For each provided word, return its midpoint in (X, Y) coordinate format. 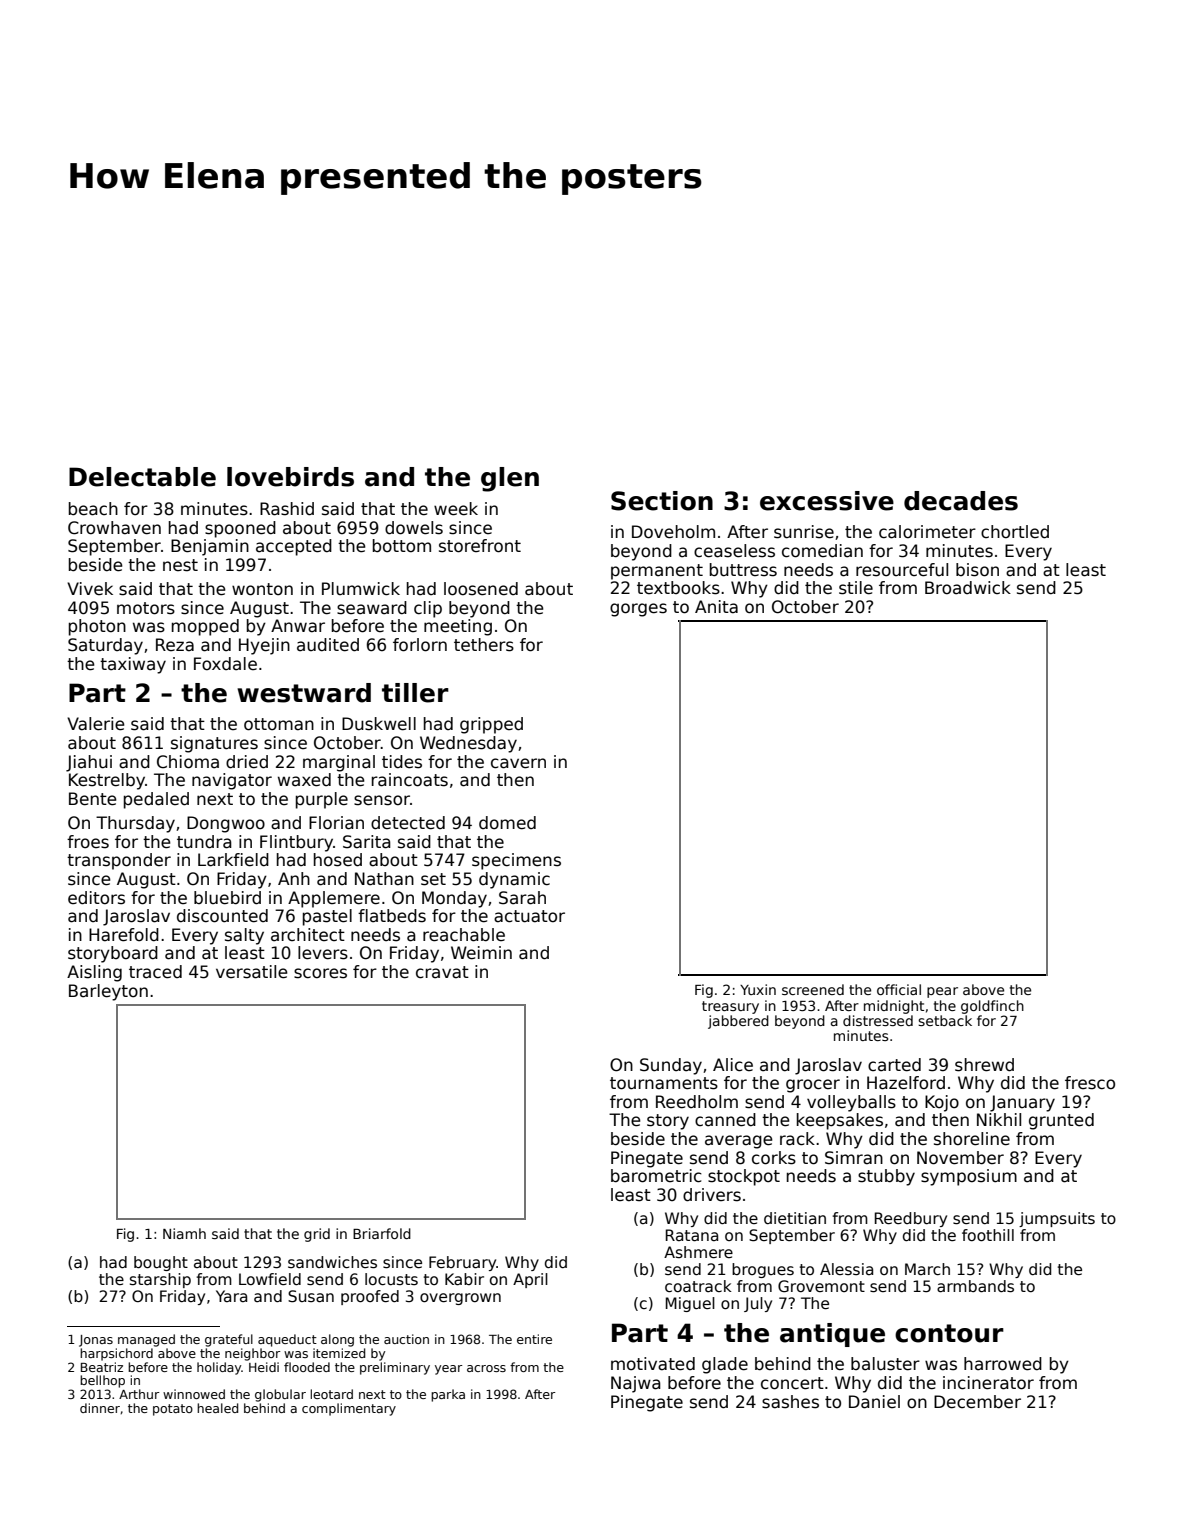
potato (173, 1410)
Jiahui (89, 763)
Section (662, 501)
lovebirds (290, 477)
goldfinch (992, 1007)
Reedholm (697, 1102)
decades (961, 501)
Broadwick (968, 588)
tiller (415, 693)
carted (894, 1065)
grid (317, 1235)
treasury (730, 1007)
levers (323, 953)
